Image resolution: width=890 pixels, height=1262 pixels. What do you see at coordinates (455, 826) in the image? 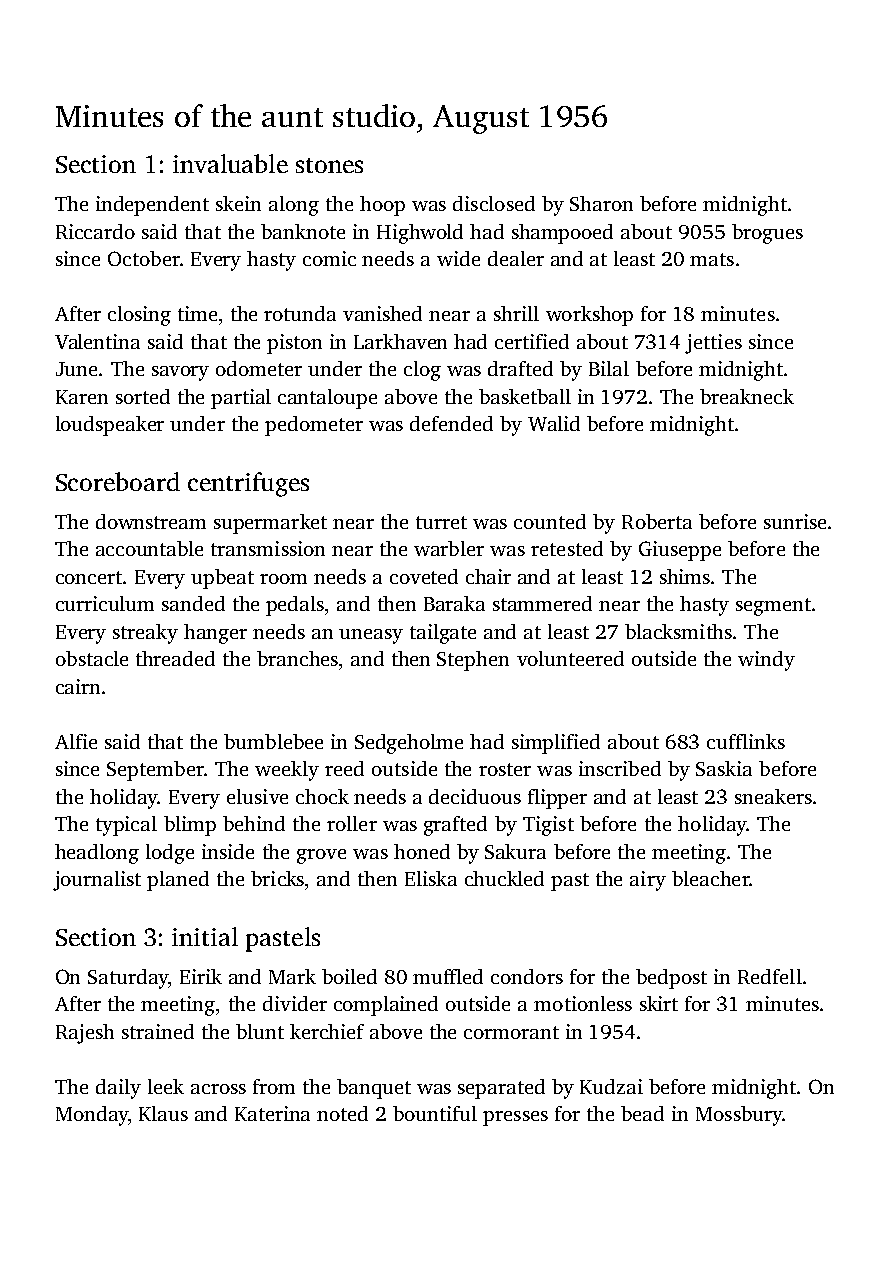
I see `grafted` at bounding box center [455, 826].
